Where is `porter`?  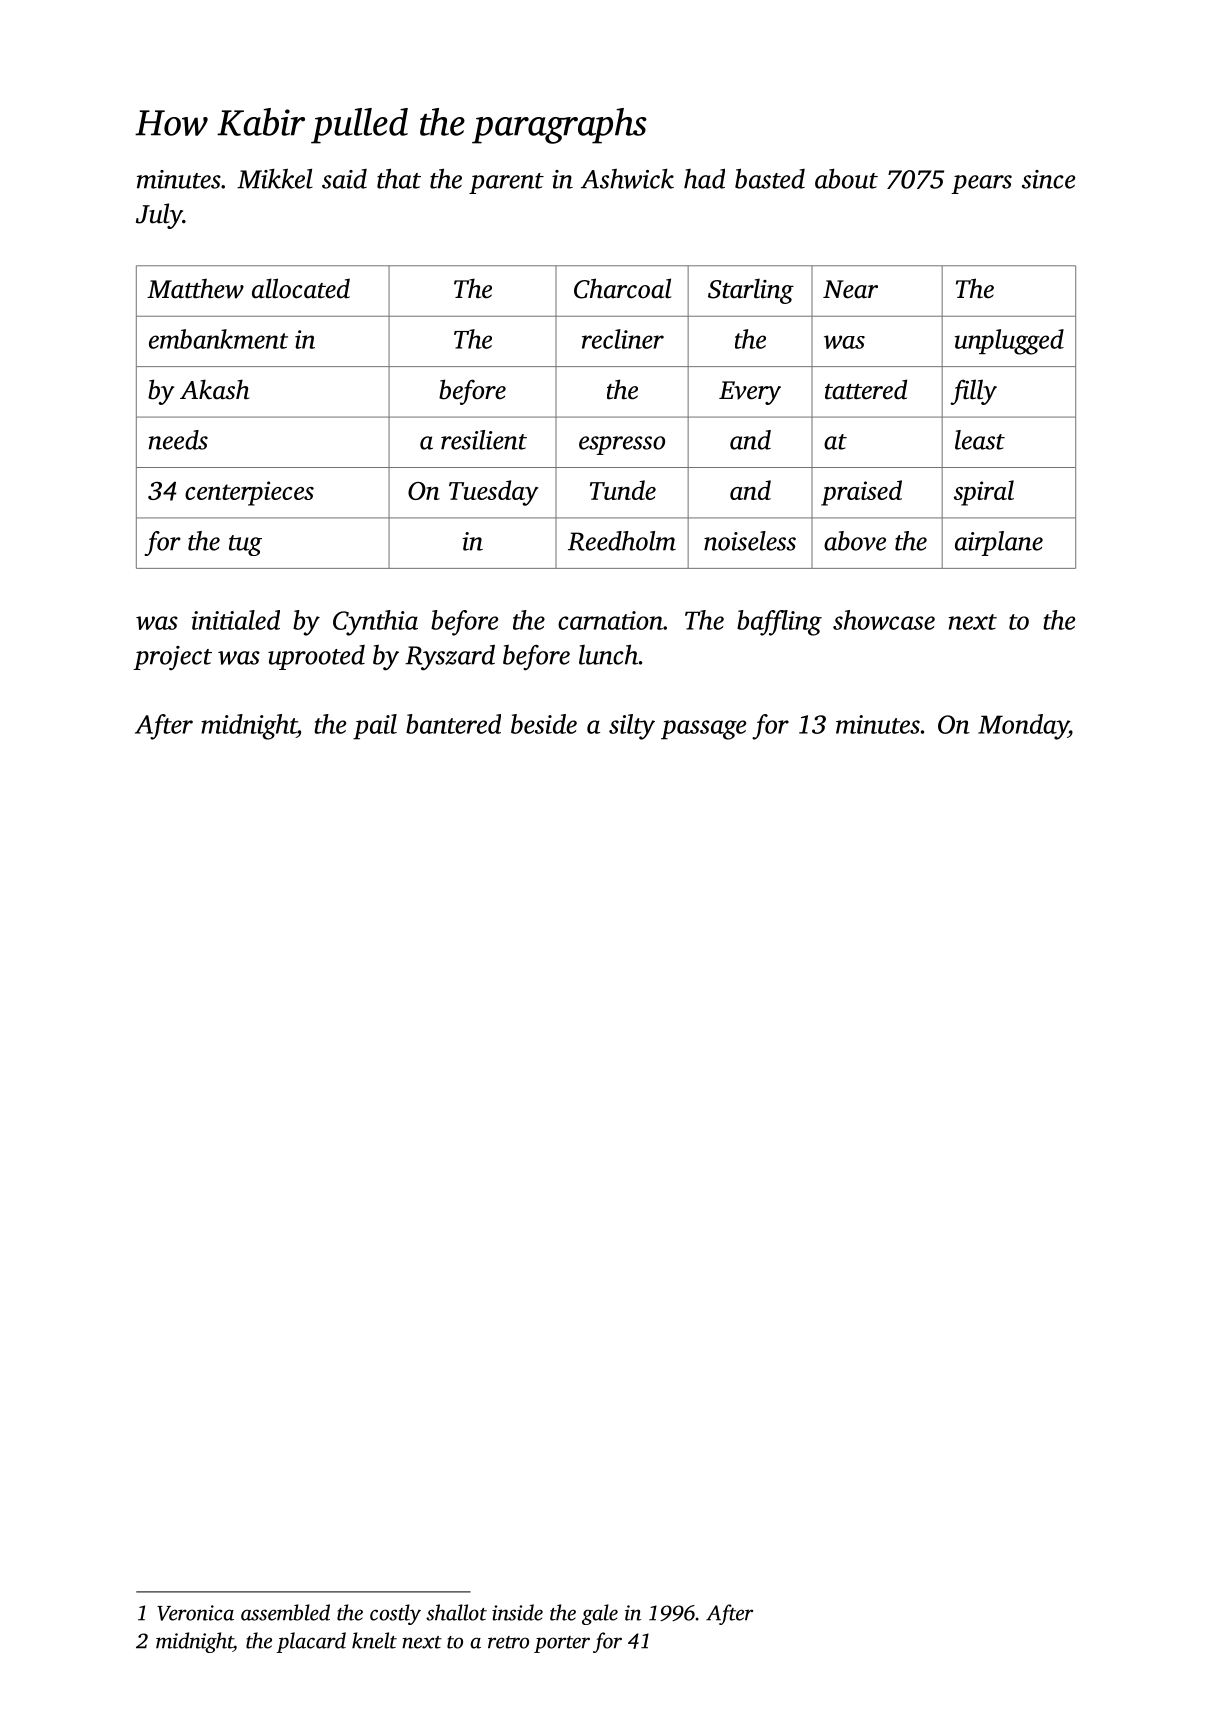
porter is located at coordinates (562, 1644).
